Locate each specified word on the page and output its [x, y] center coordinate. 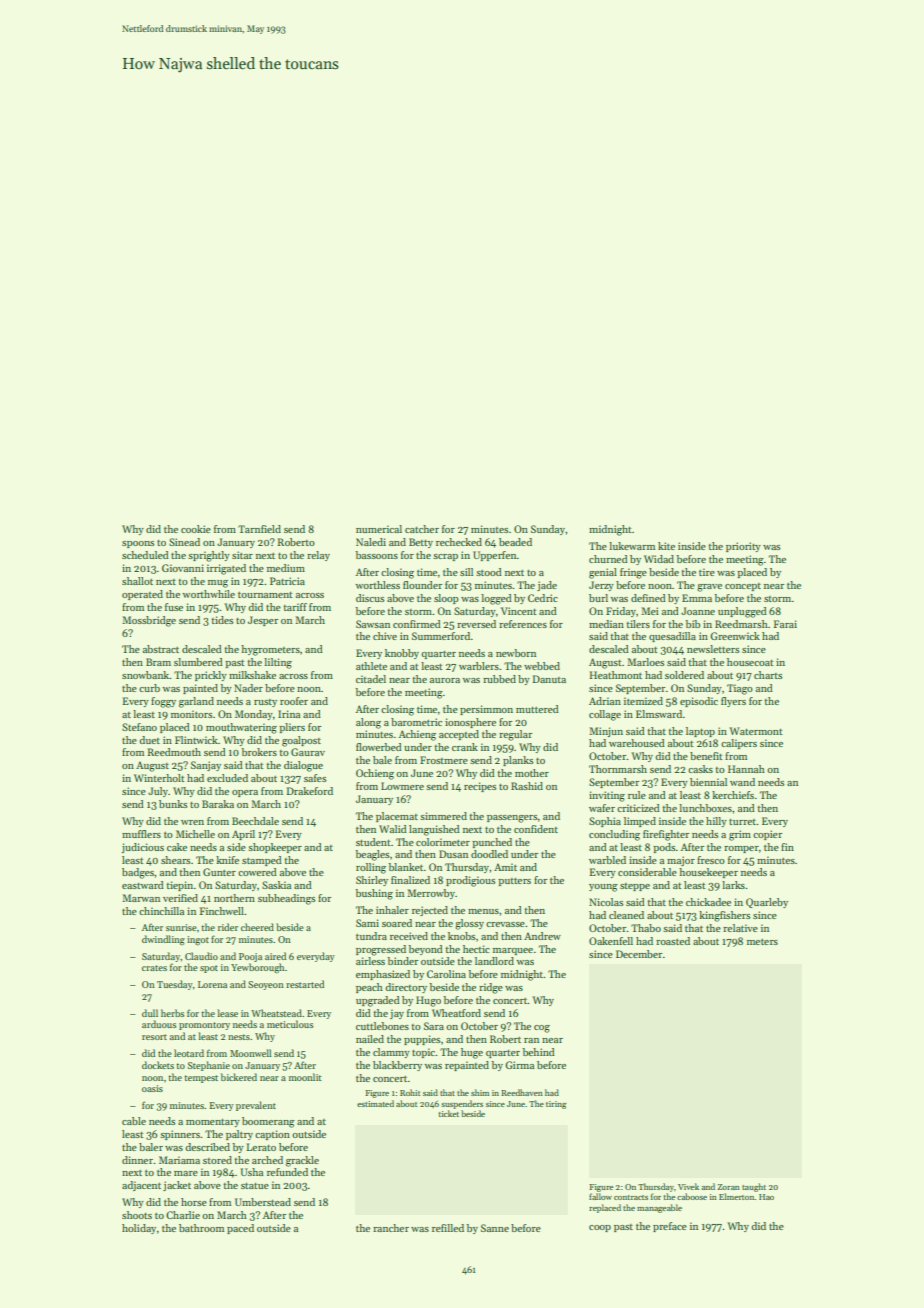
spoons [138, 544]
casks [700, 769]
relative [740, 928]
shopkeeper [275, 848]
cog [542, 1029]
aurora [445, 680]
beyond [426, 950]
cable [134, 1121]
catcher [422, 529]
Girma [519, 1065]
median [606, 624]
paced [240, 1229]
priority [743, 547]
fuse [174, 607]
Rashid [527, 786]
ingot [198, 941]
